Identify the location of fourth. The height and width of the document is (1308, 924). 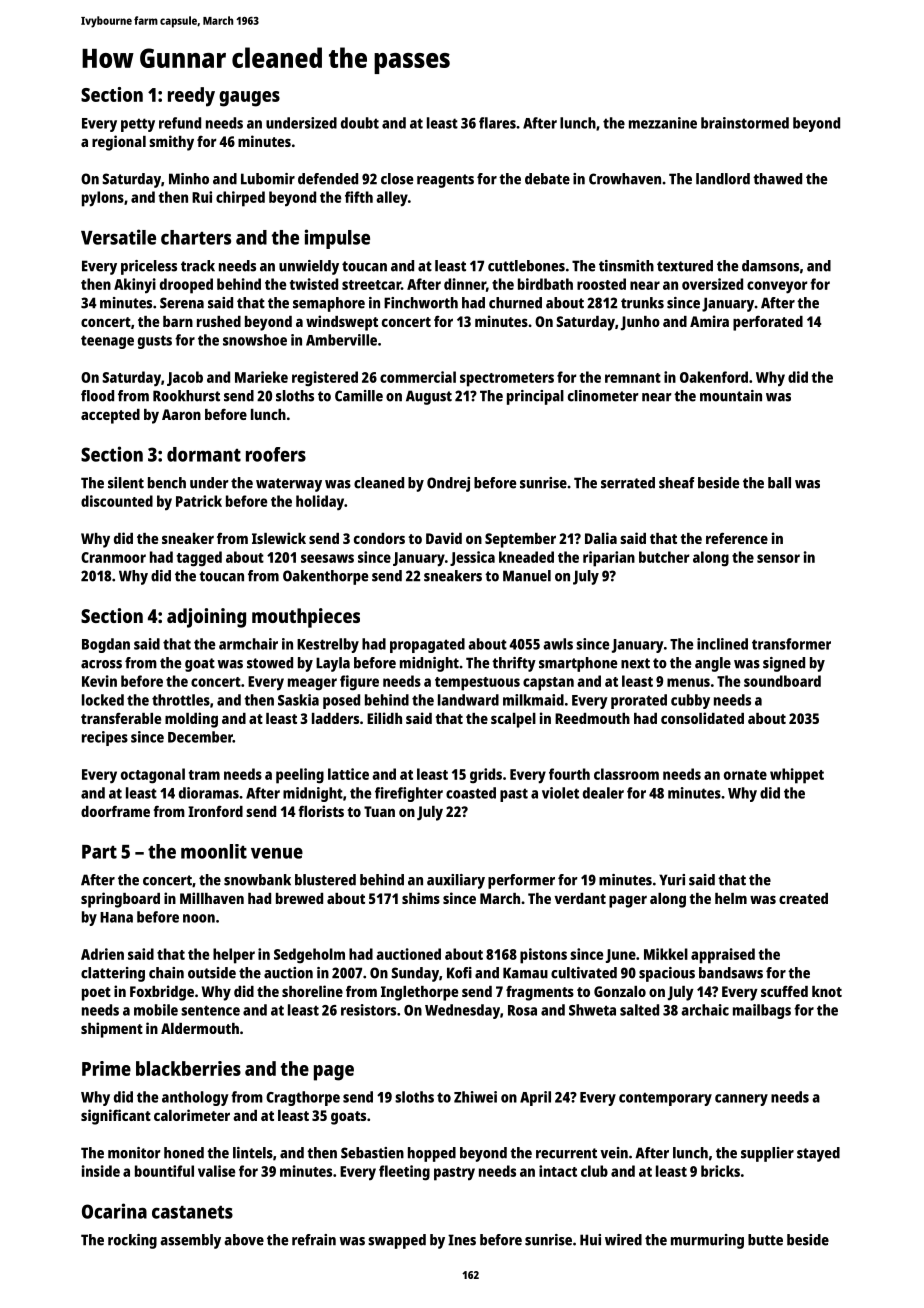
(569, 774).
